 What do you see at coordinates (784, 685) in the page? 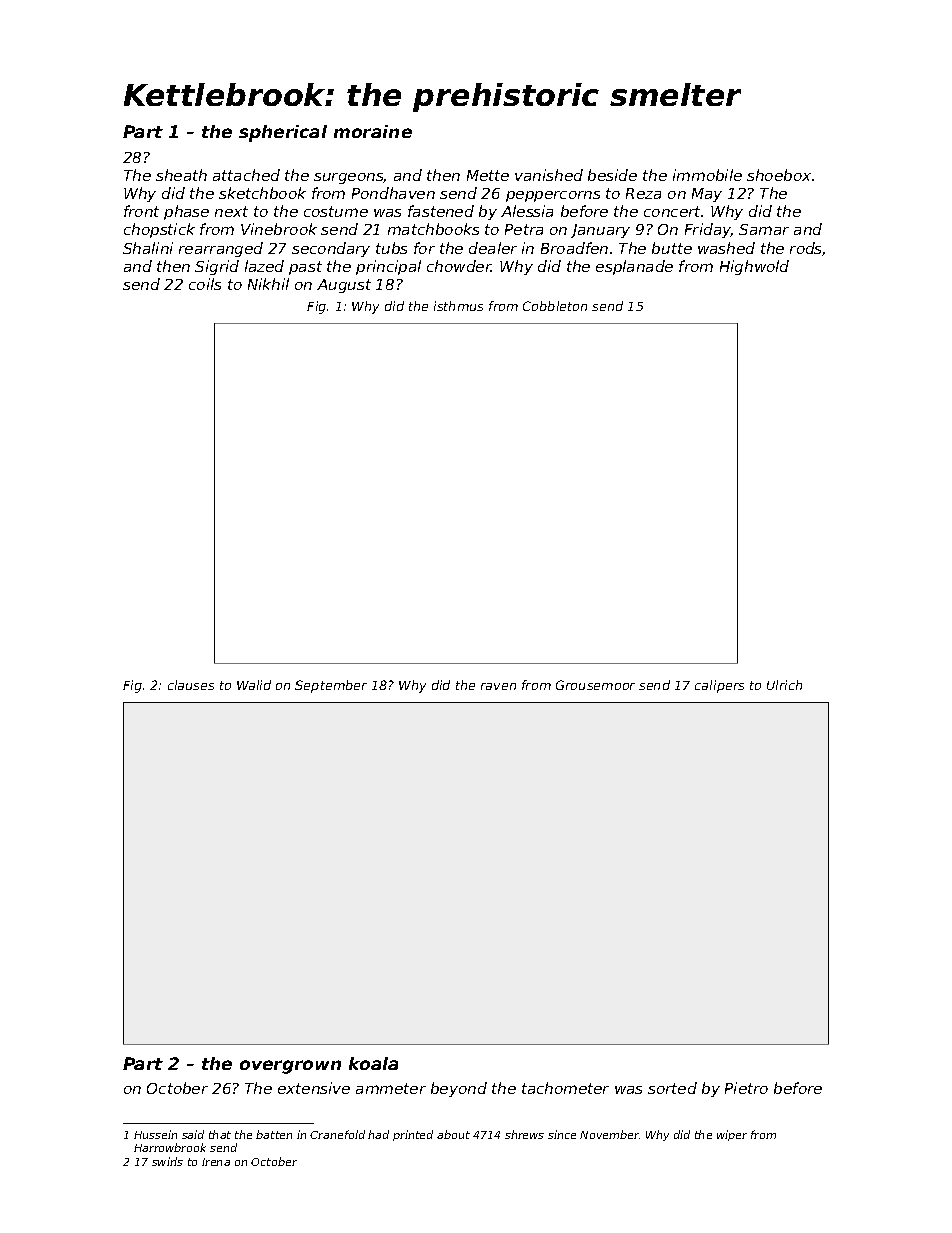
I see `Ulrich` at bounding box center [784, 685].
